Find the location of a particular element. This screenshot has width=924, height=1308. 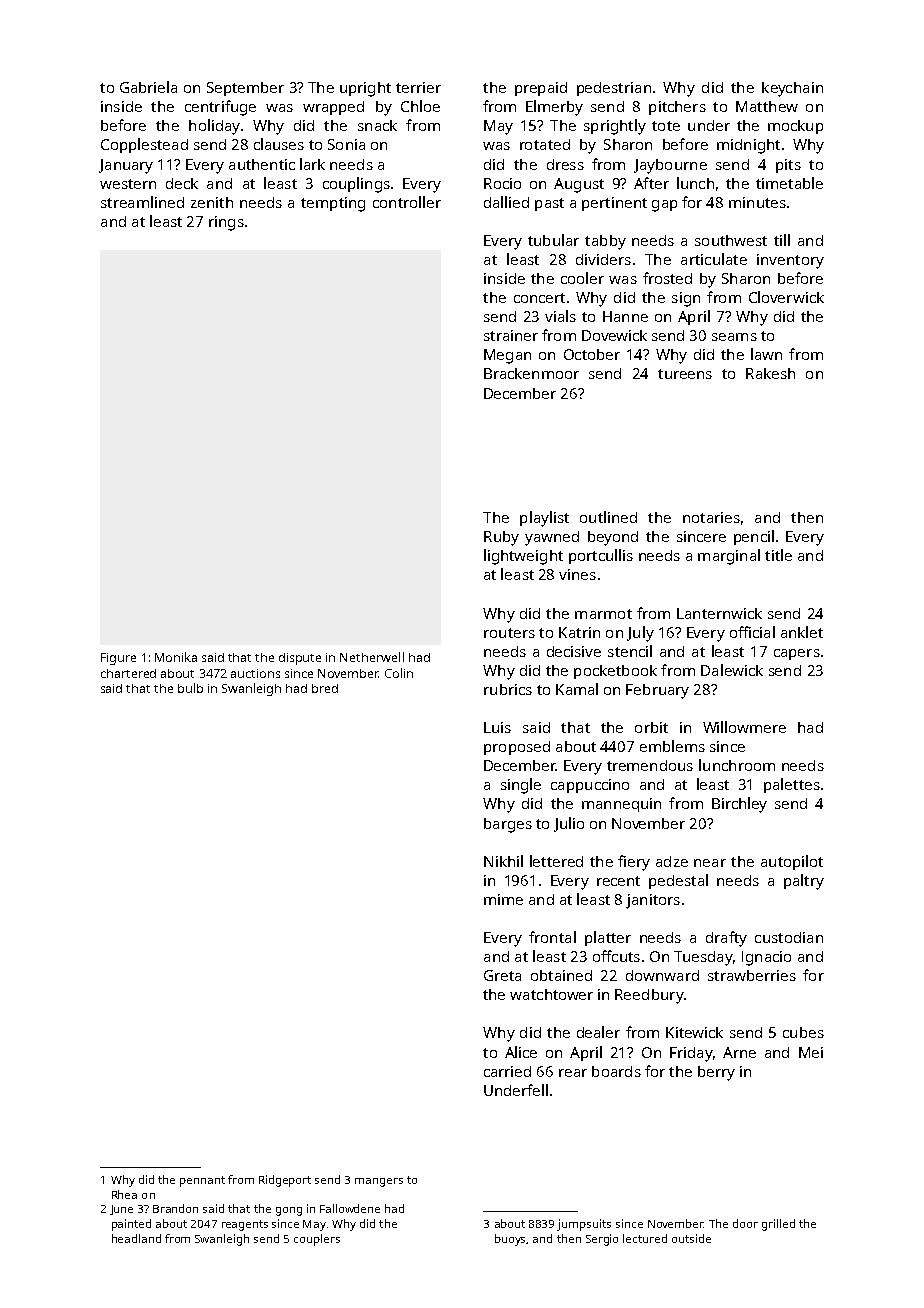

Nikhil is located at coordinates (503, 861).
